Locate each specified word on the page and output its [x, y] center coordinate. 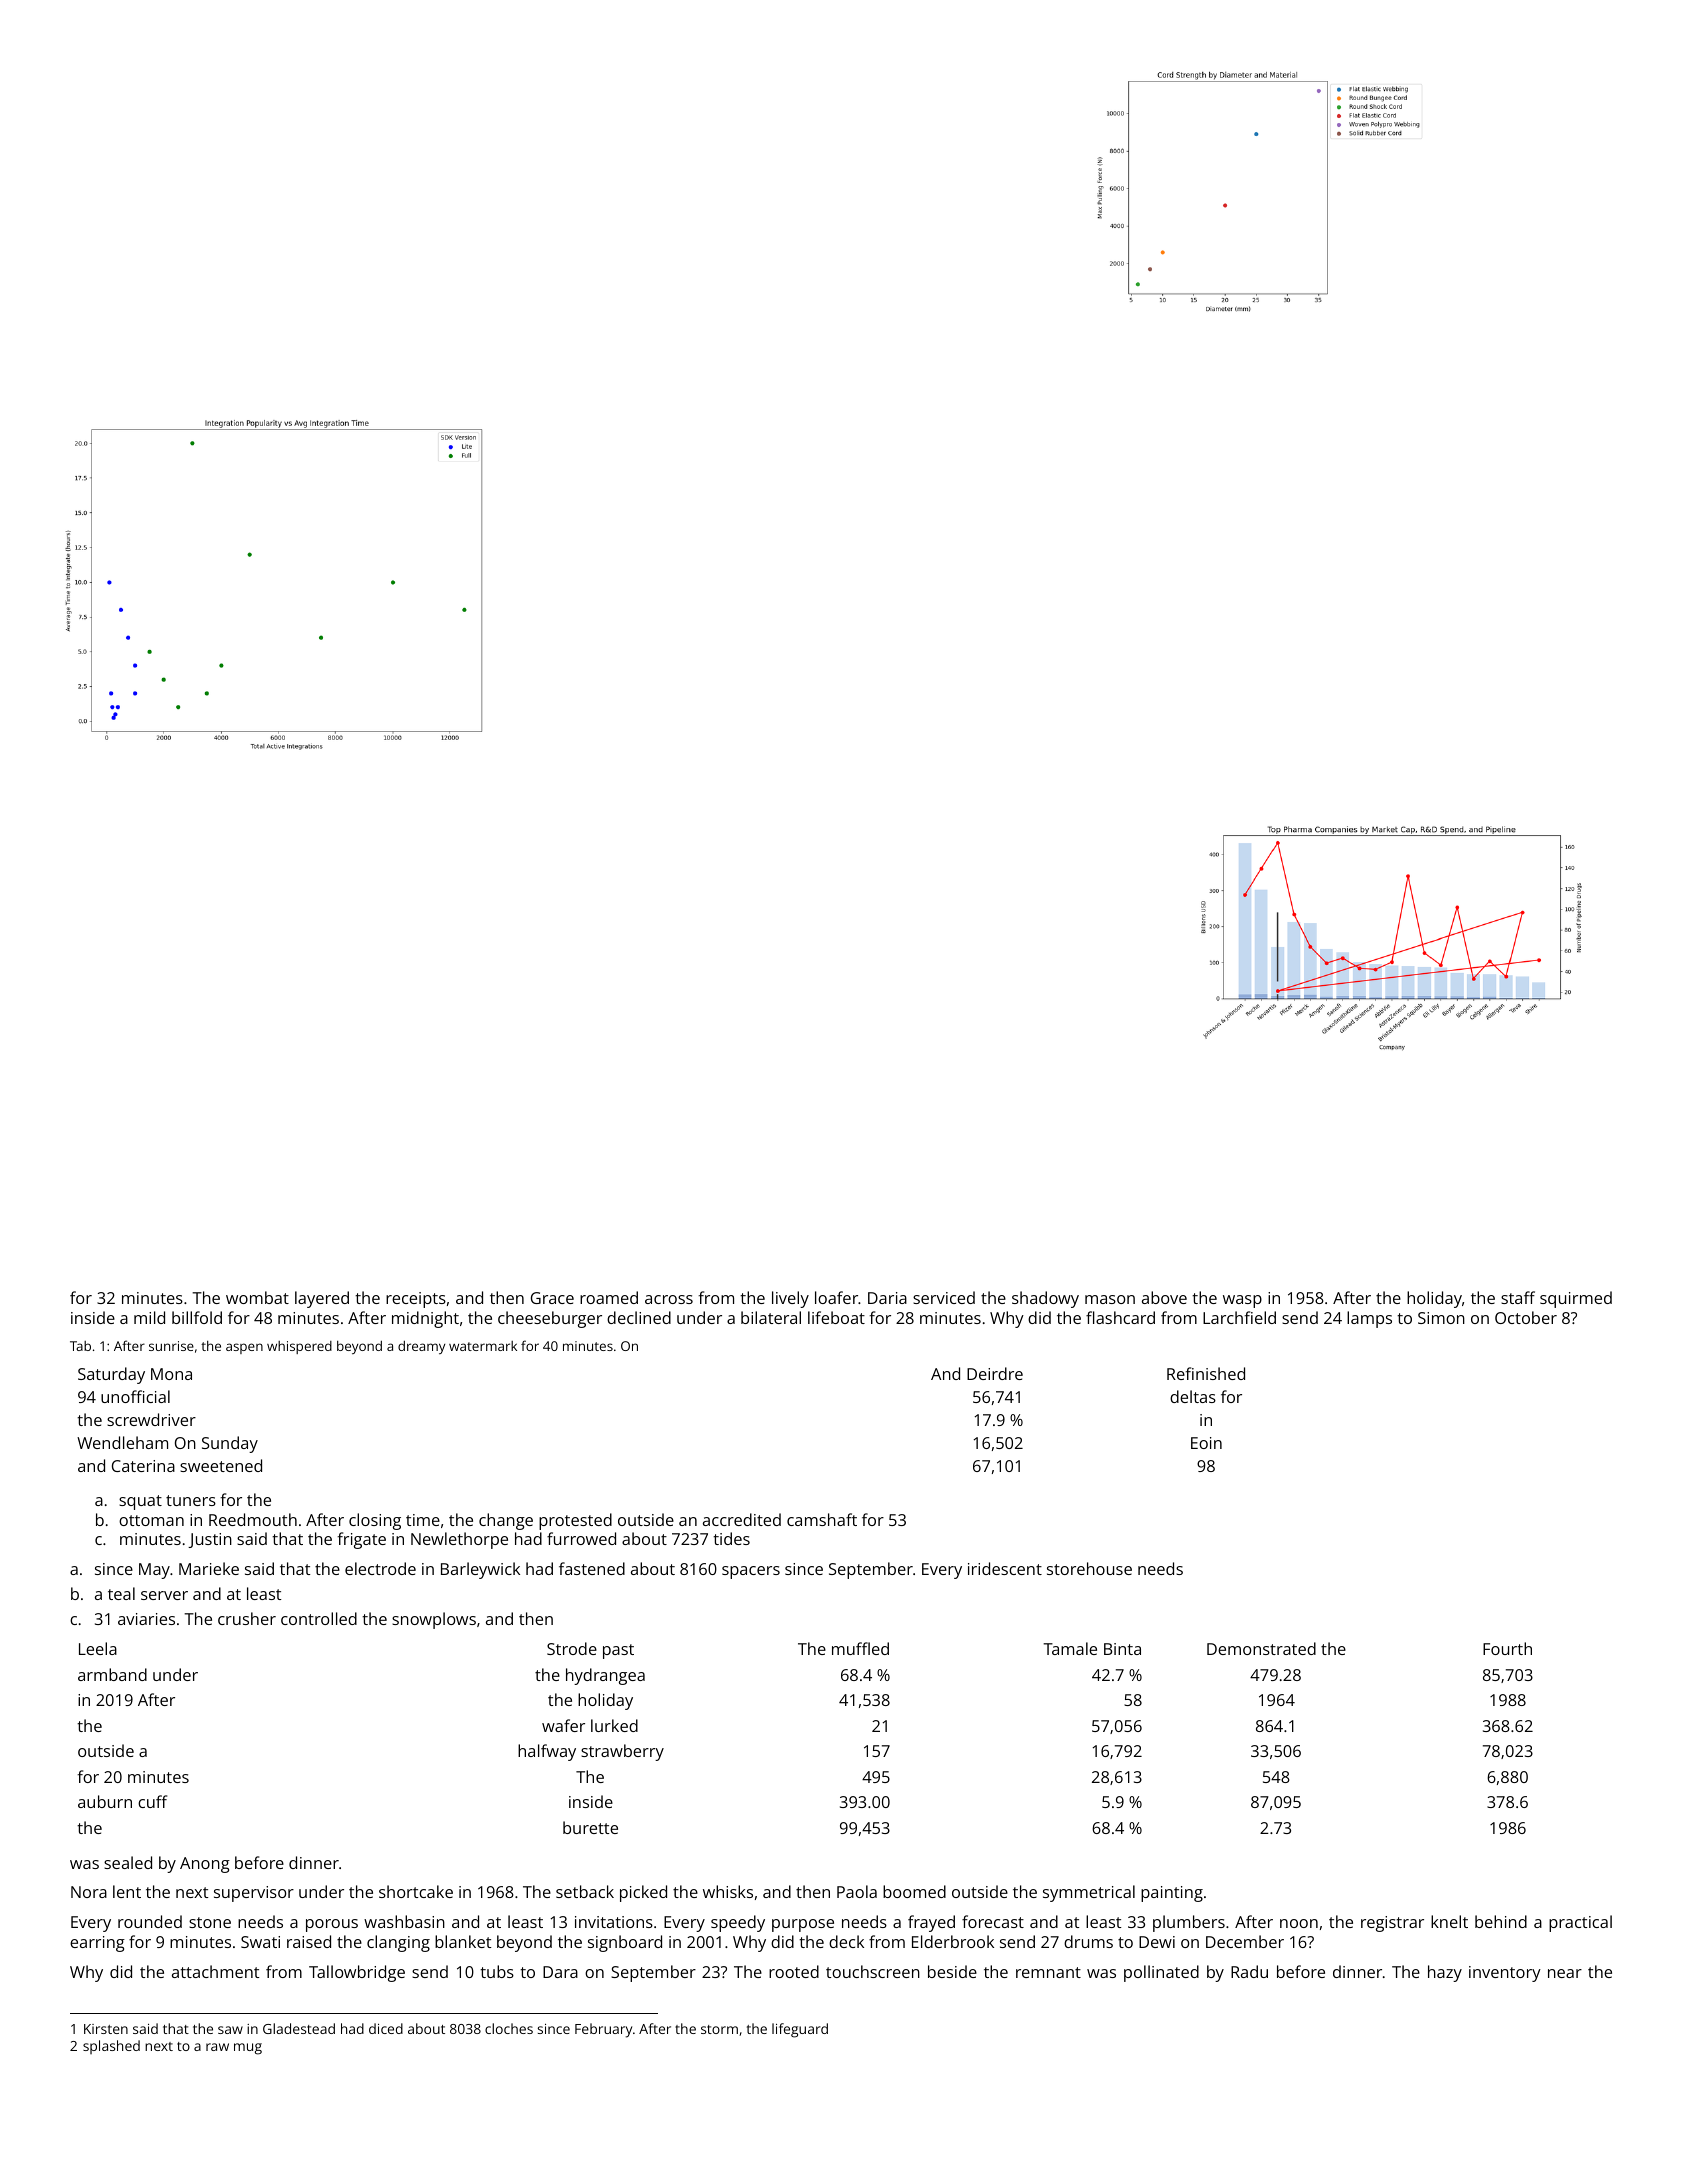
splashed [111, 2047]
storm [719, 2029]
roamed [609, 1297]
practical [1580, 1923]
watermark [483, 1346]
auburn [105, 1801]
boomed [914, 1891]
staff [1518, 1297]
